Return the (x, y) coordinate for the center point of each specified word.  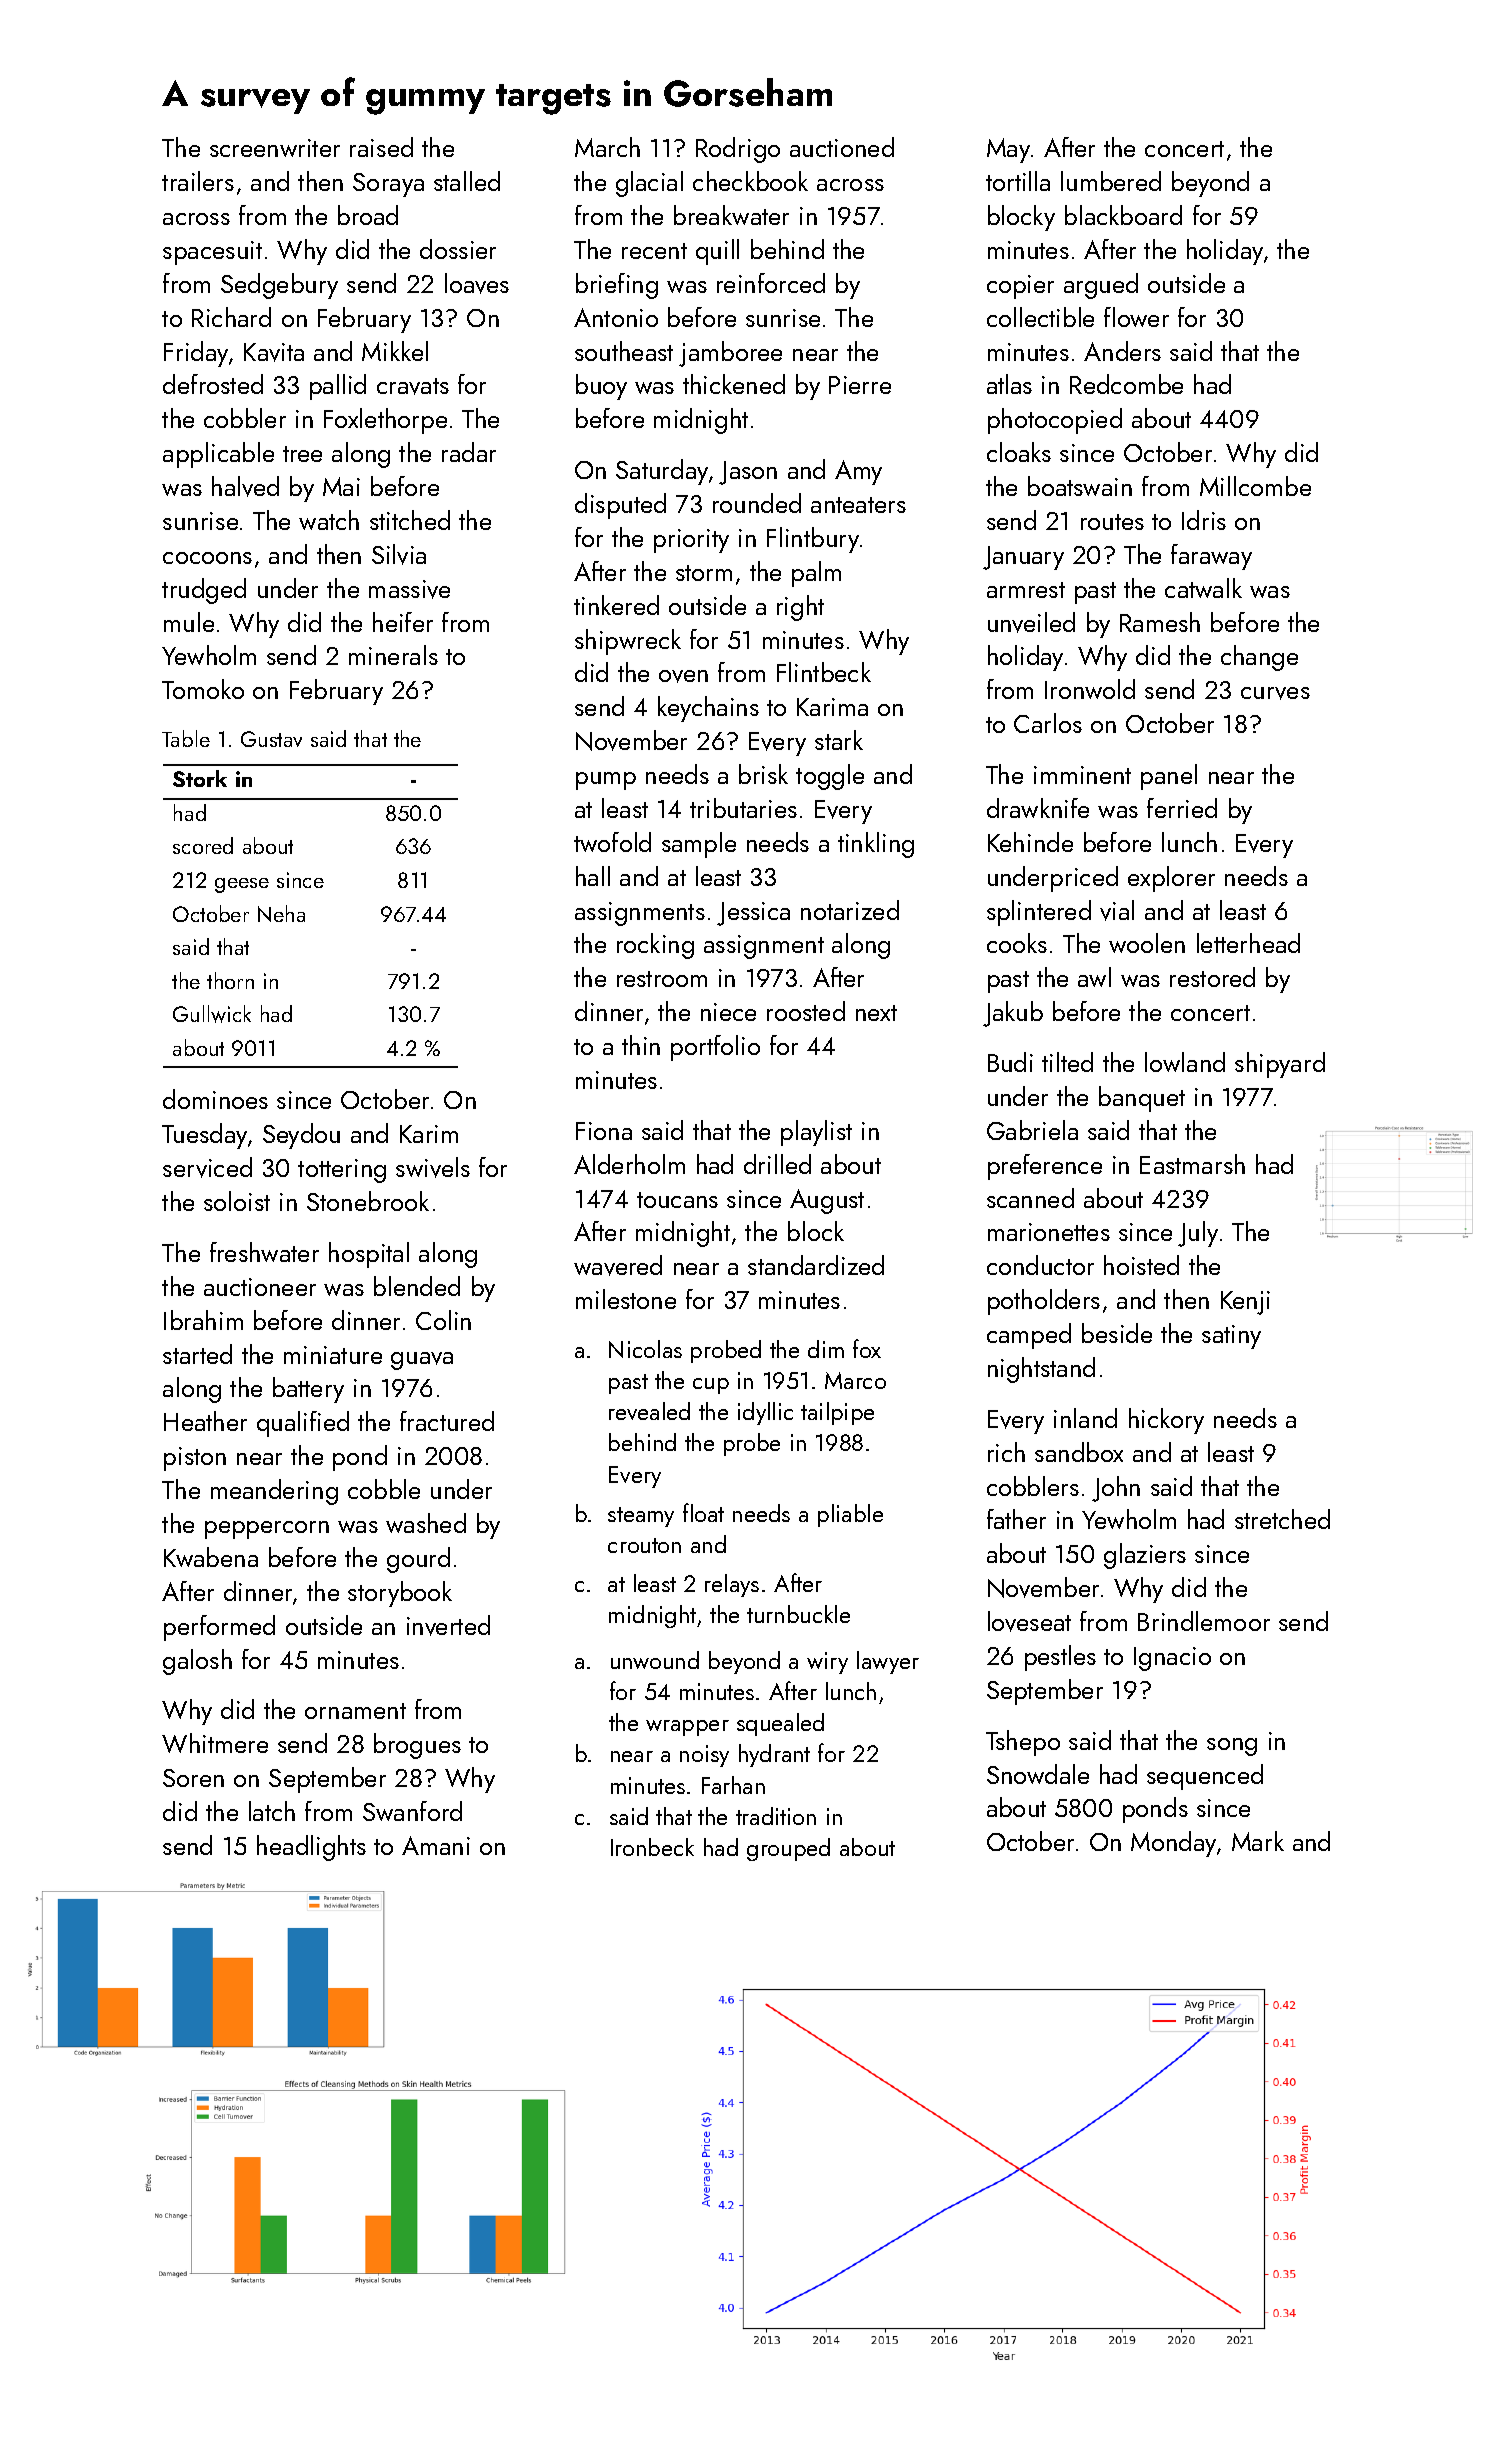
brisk (763, 774)
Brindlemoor (1204, 1621)
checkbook (750, 181)
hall (593, 876)
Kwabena (211, 1557)
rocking (655, 946)
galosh (197, 1662)
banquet (1142, 1099)
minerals (393, 655)
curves (1275, 693)
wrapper (687, 1728)
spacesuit (212, 253)
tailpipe (837, 1413)
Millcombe (1255, 486)
